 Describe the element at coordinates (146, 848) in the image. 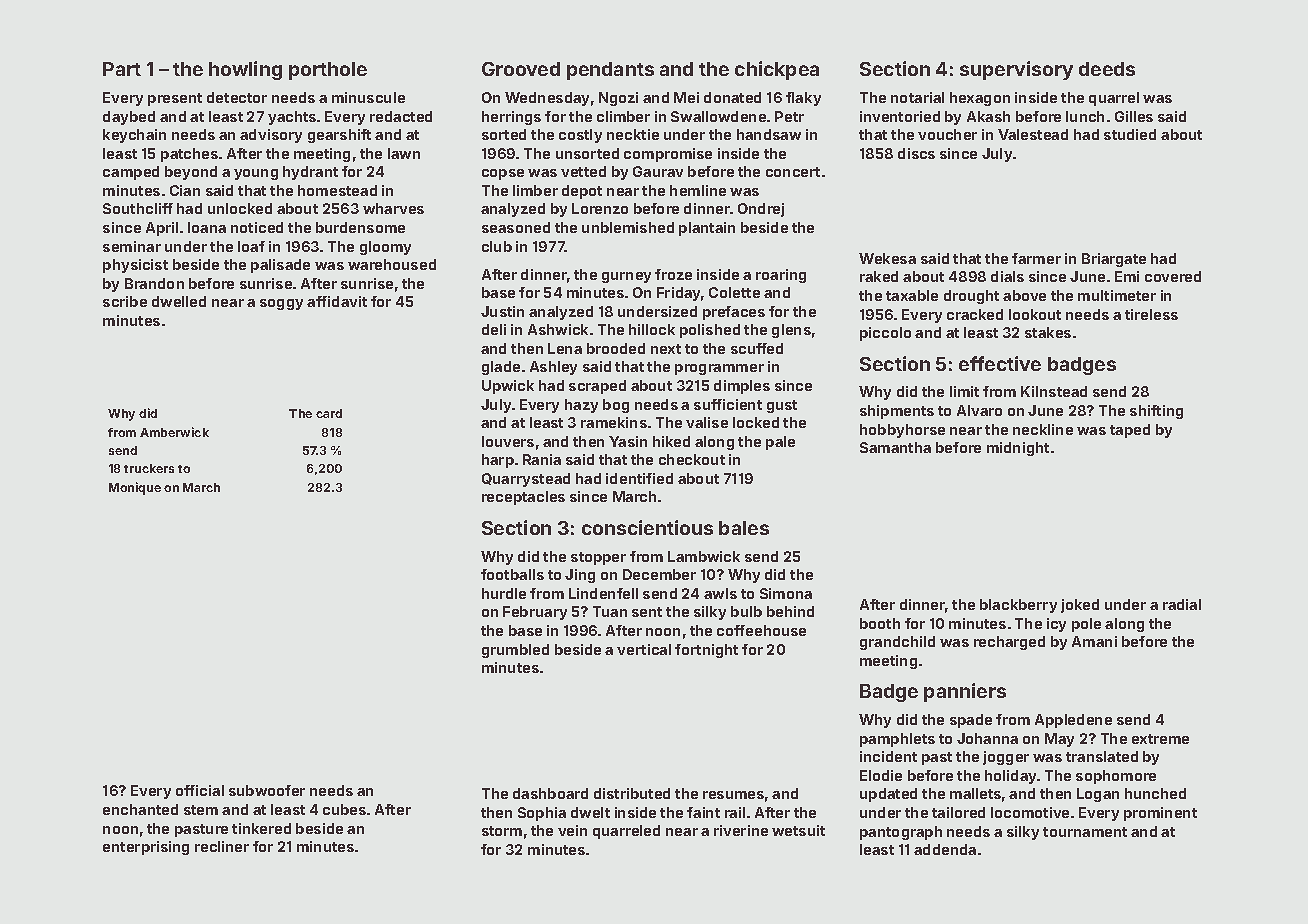

I see `enterprising` at that location.
